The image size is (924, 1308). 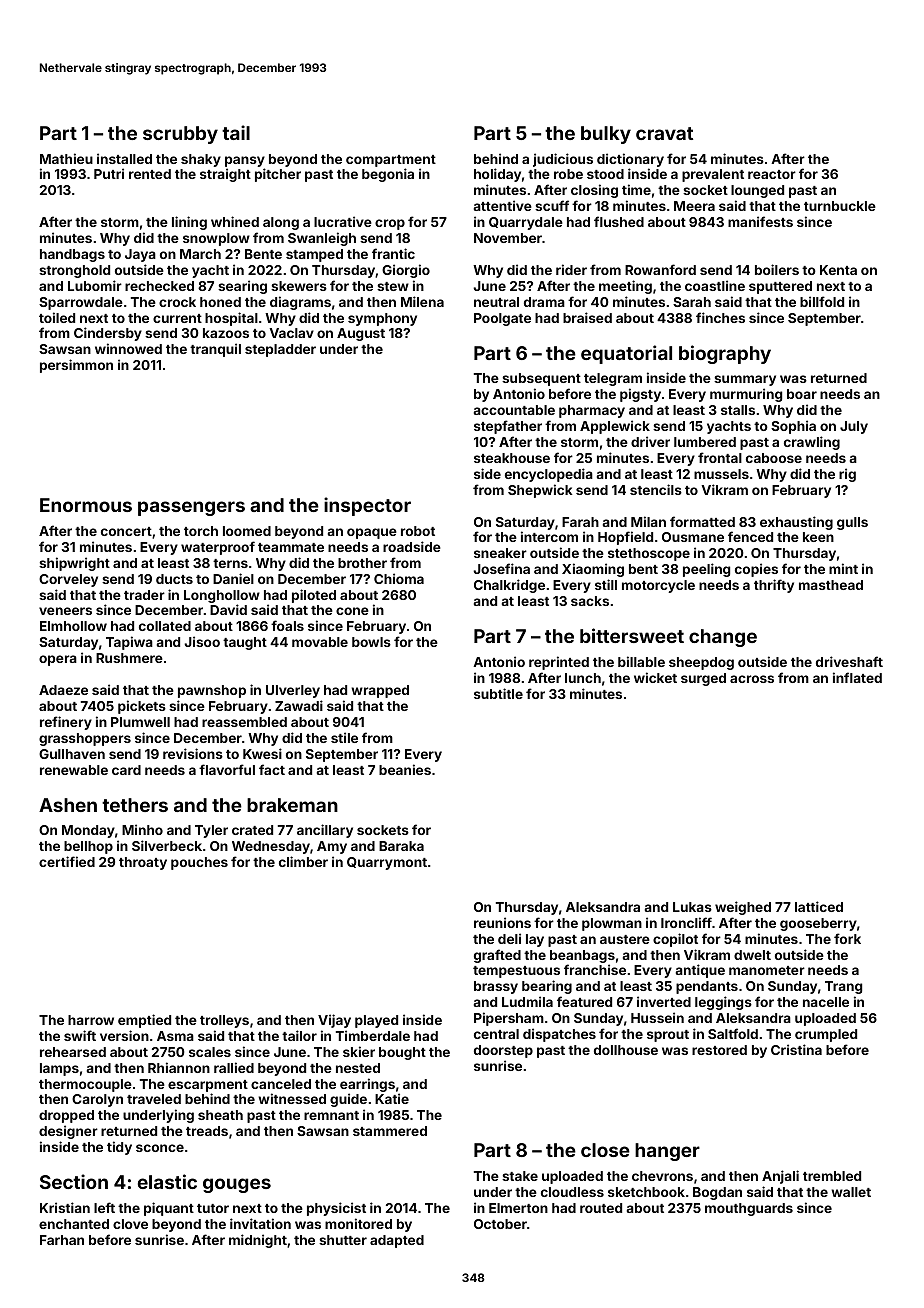 What do you see at coordinates (126, 531) in the screenshot?
I see `concert` at bounding box center [126, 531].
